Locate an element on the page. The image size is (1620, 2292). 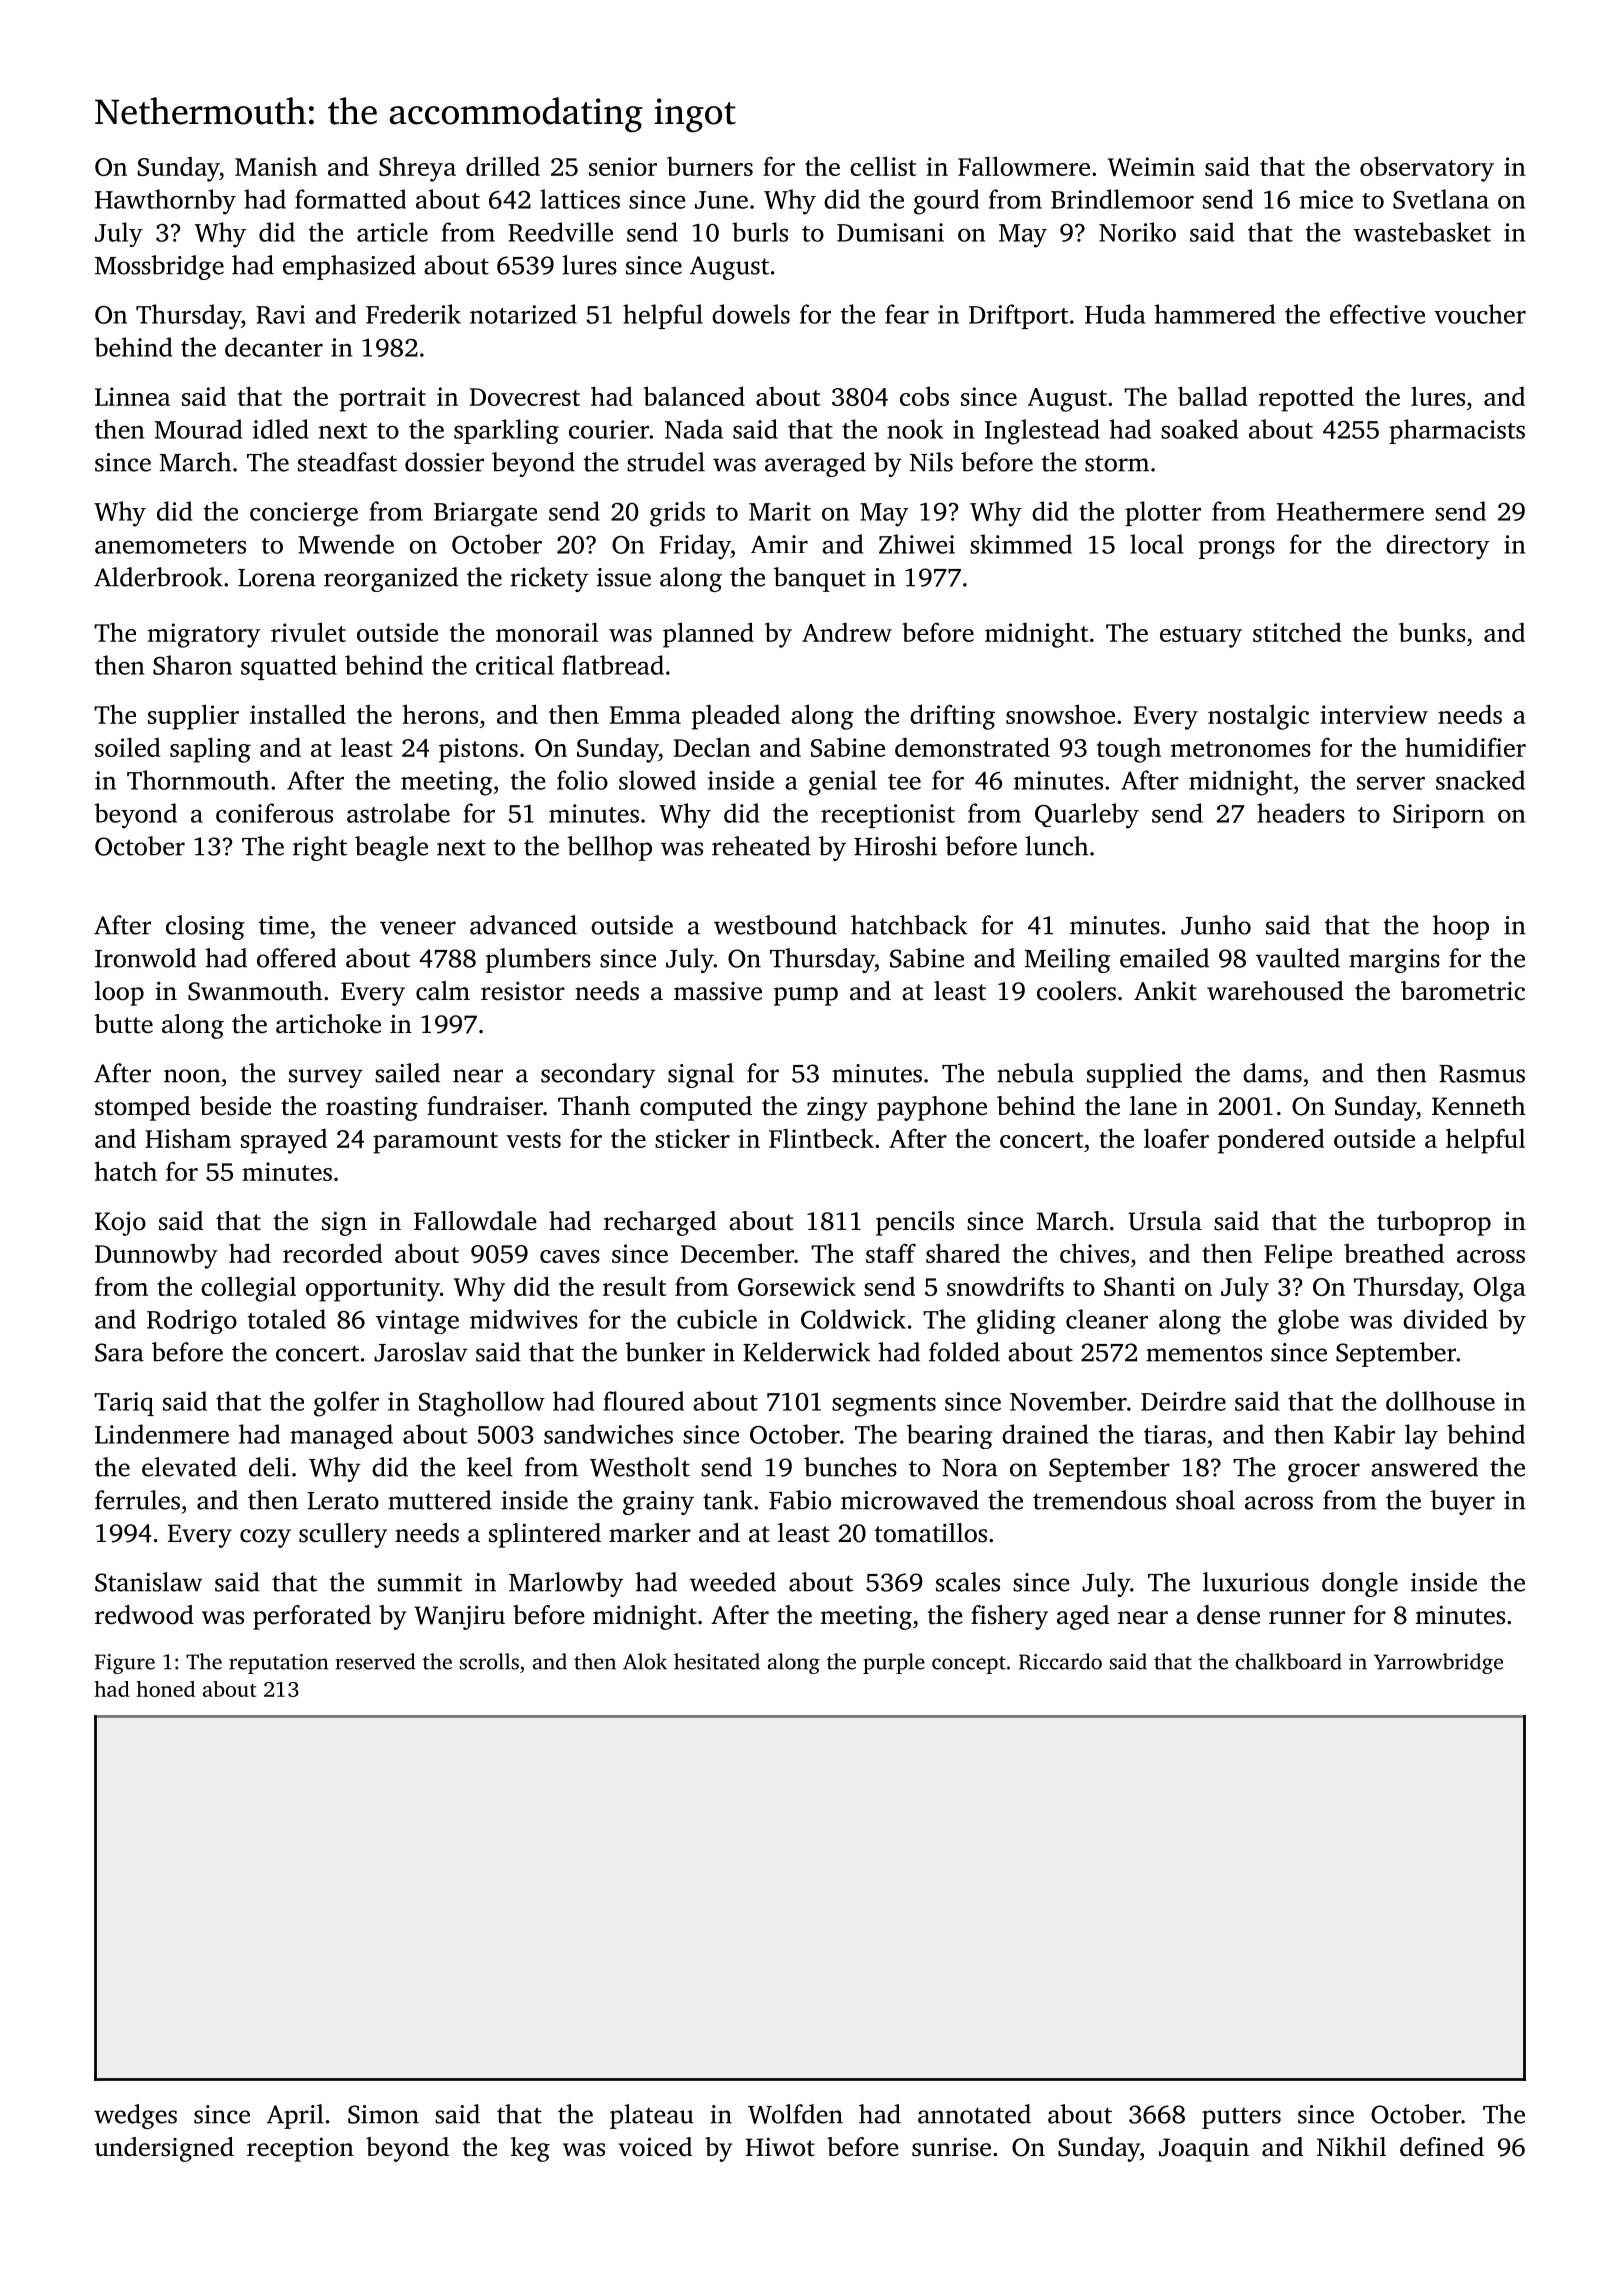
purple is located at coordinates (894, 1663).
